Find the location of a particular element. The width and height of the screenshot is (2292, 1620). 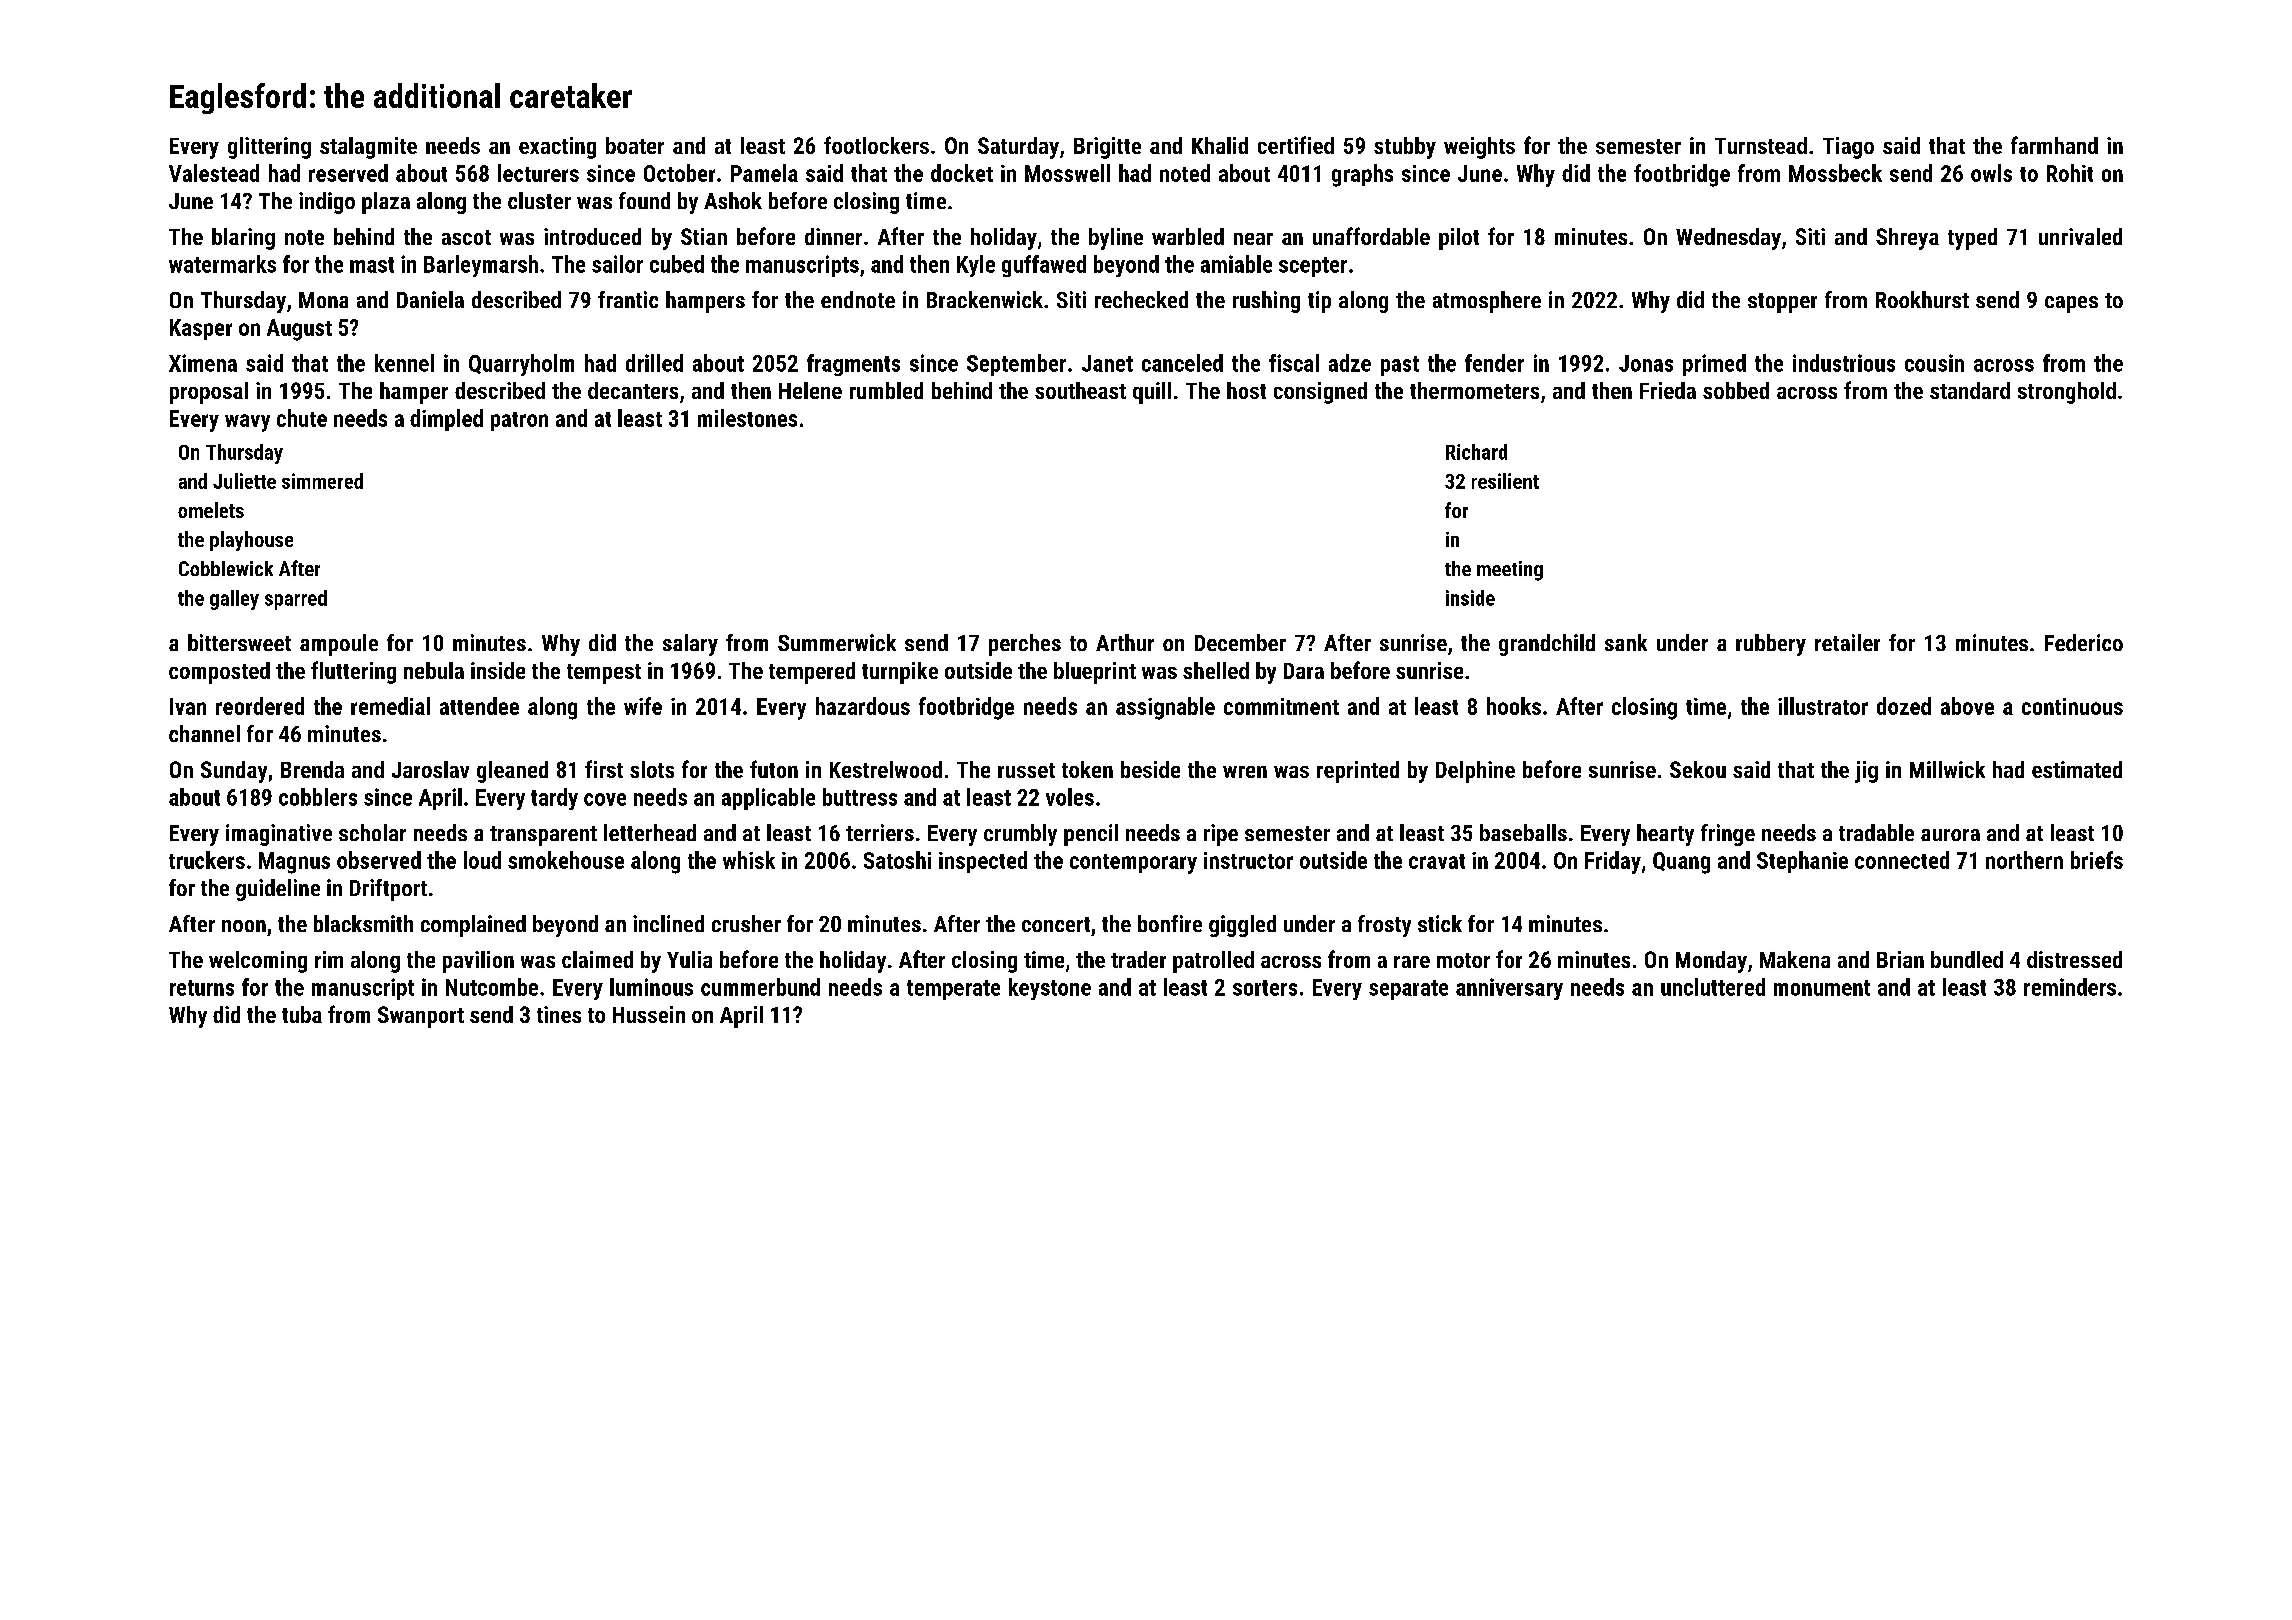

stubby is located at coordinates (1405, 148).
